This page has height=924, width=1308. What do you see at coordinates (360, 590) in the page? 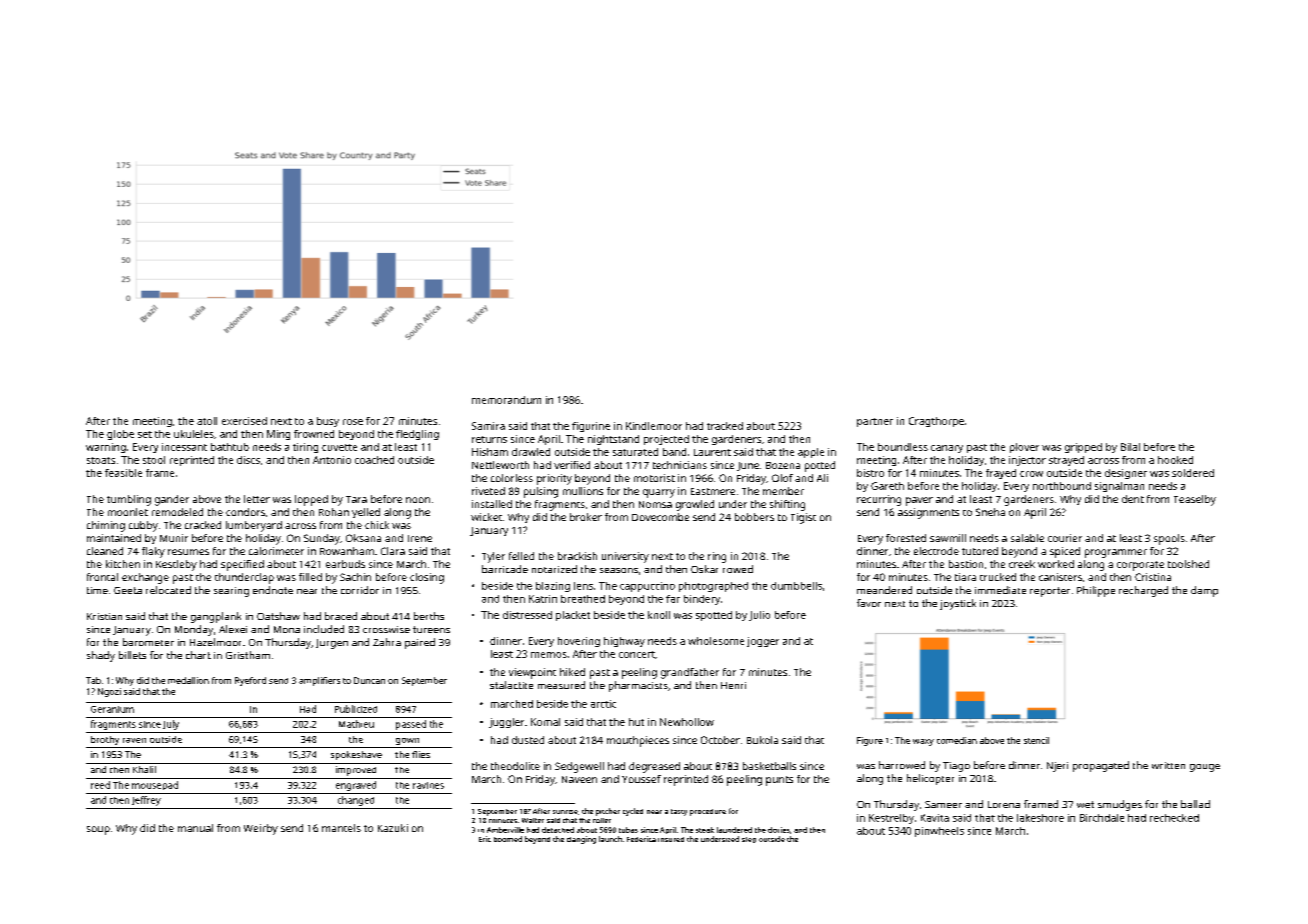
I see `corridor` at bounding box center [360, 590].
